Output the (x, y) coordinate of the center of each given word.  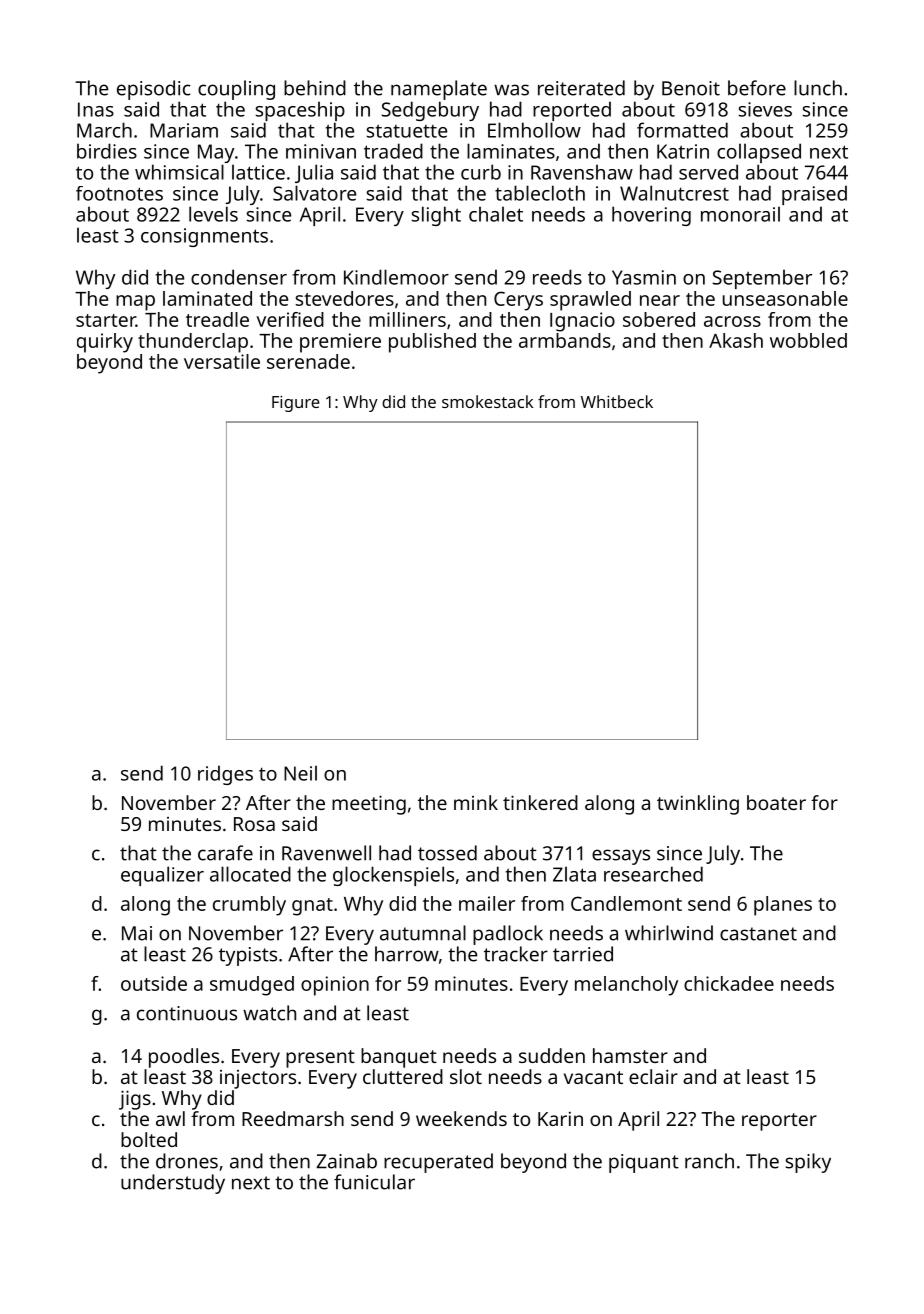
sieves (765, 109)
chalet (496, 214)
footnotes (119, 193)
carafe (225, 853)
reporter (779, 1122)
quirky (105, 343)
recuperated (438, 1163)
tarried (583, 954)
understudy (173, 1184)
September (762, 279)
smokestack (487, 401)
